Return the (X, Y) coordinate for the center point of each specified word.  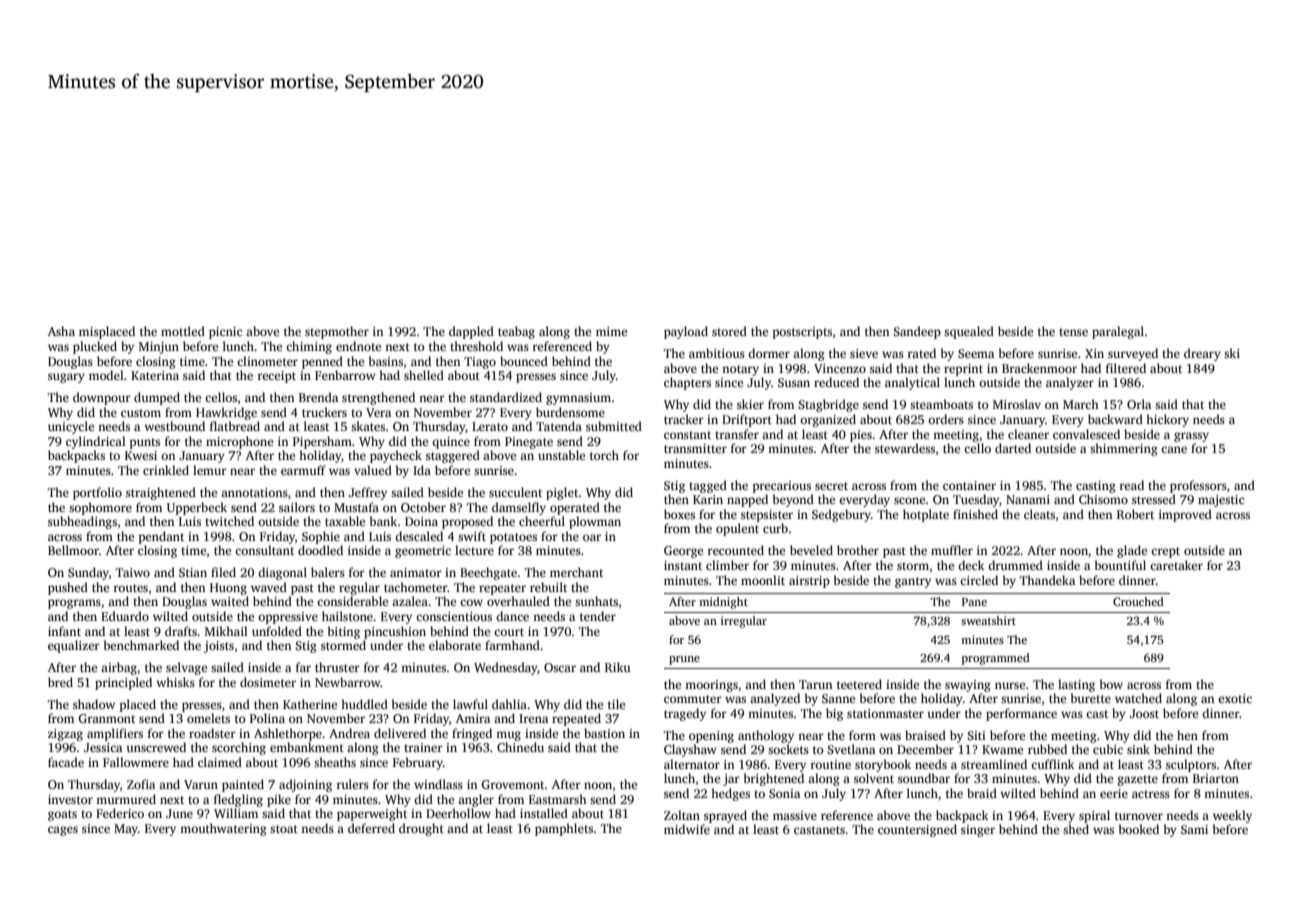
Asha (61, 331)
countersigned (917, 830)
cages (63, 831)
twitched (229, 521)
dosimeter (268, 682)
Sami (1194, 829)
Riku (617, 667)
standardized (506, 397)
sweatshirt (988, 620)
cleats (1039, 514)
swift (472, 536)
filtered (1126, 368)
